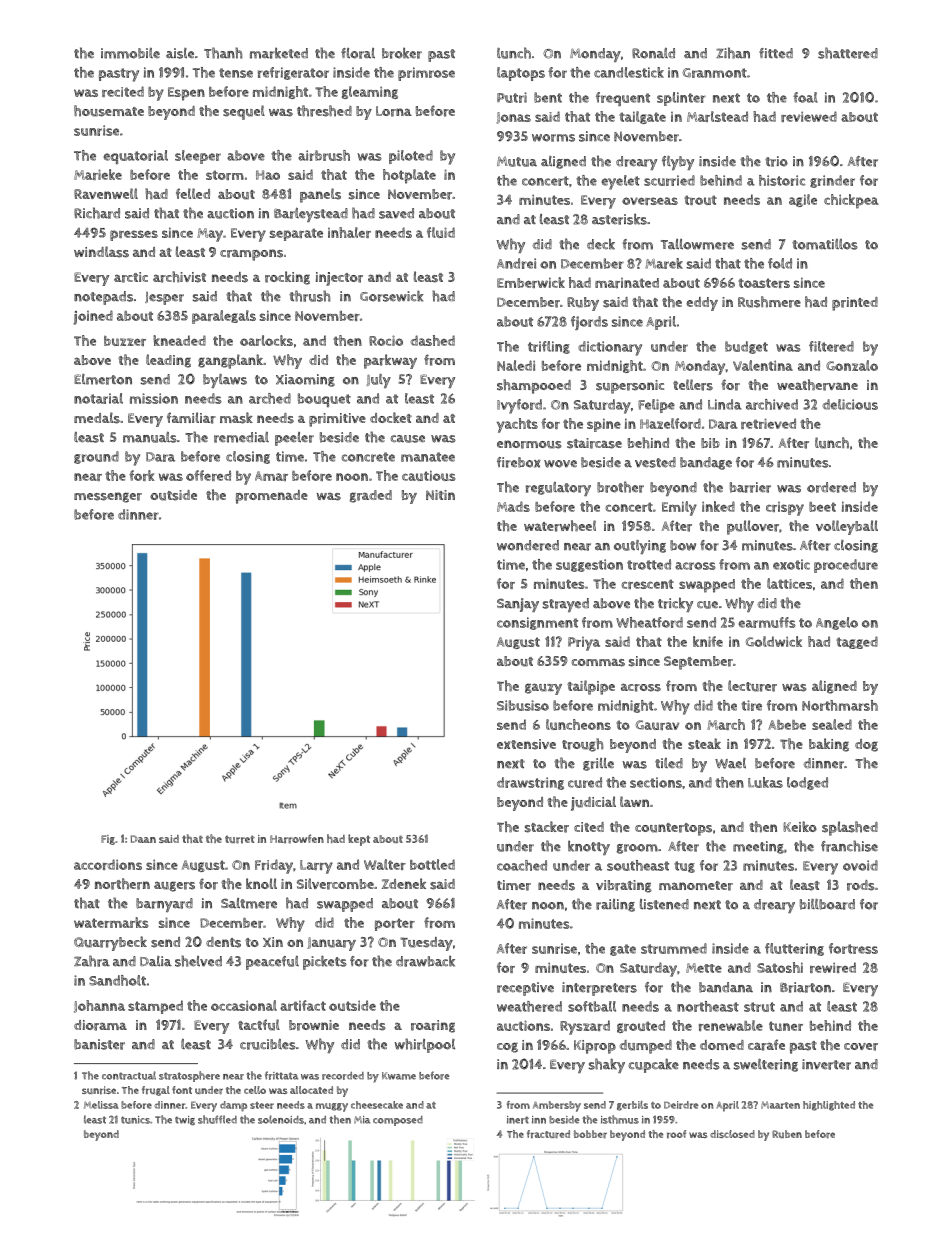 The height and width of the document is (1233, 952). What do you see at coordinates (217, 1119) in the document?
I see `shuffled` at bounding box center [217, 1119].
